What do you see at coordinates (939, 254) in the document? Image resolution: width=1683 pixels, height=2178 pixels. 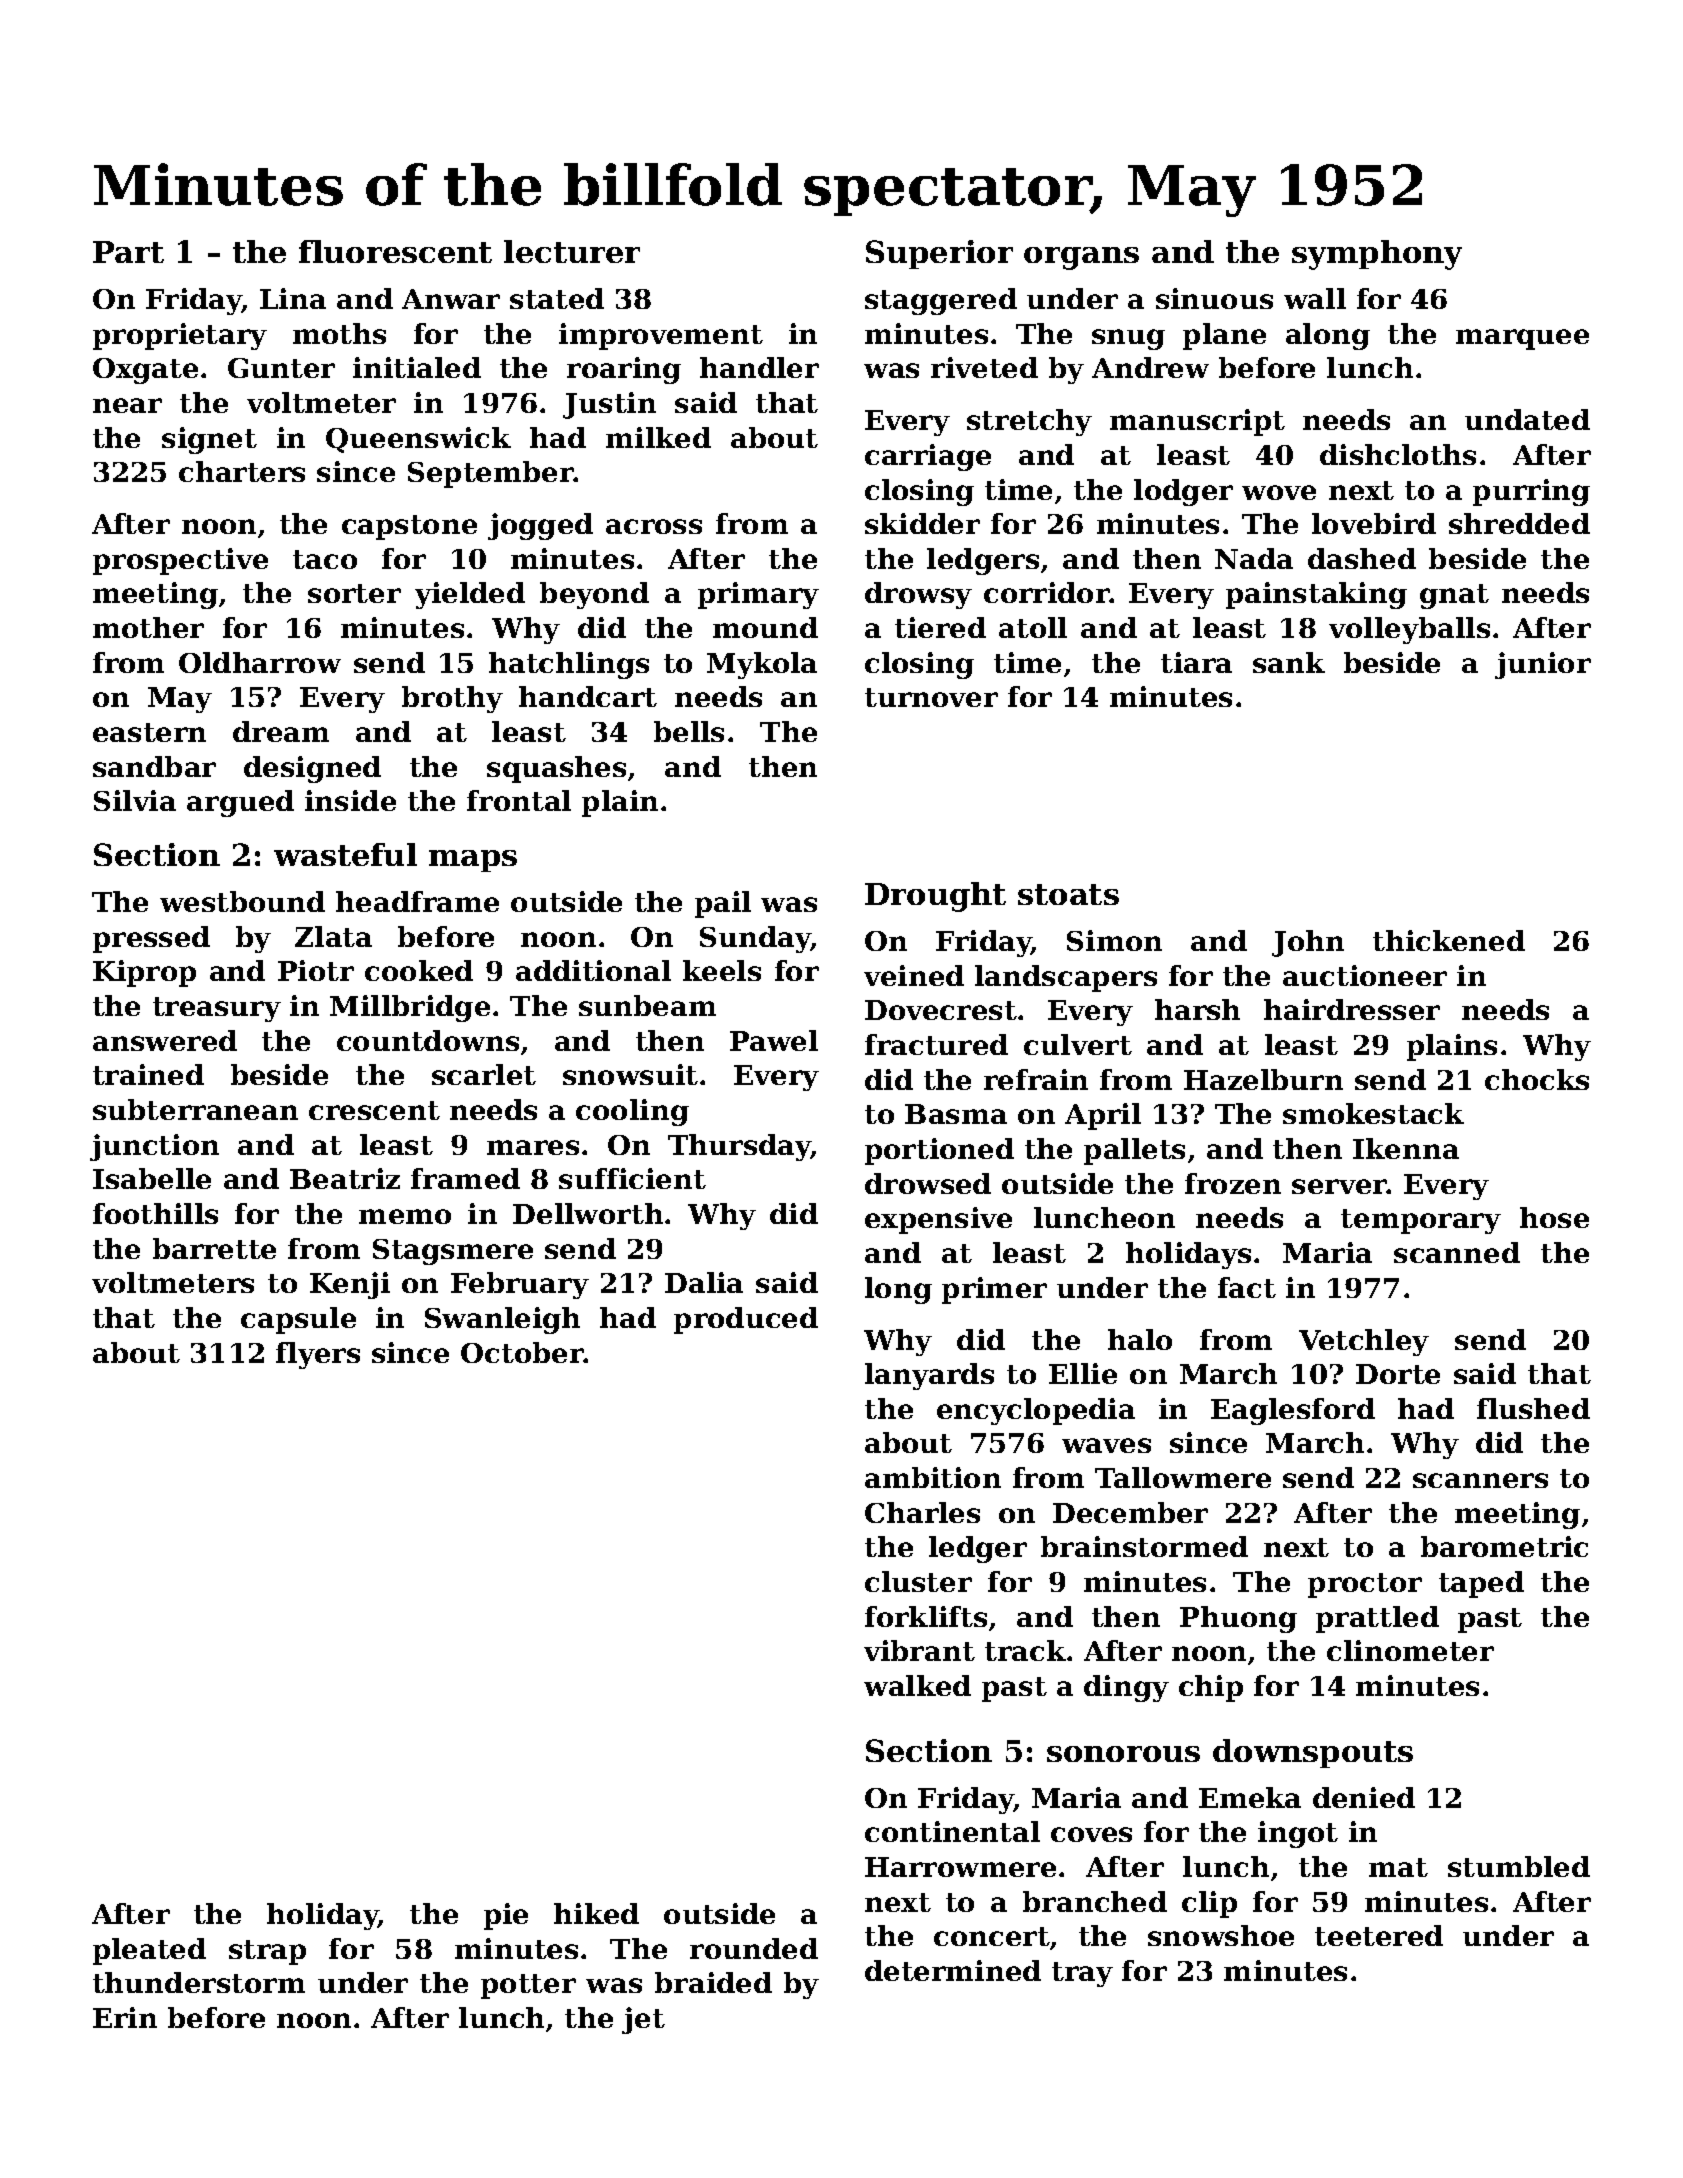 I see `Superior` at bounding box center [939, 254].
